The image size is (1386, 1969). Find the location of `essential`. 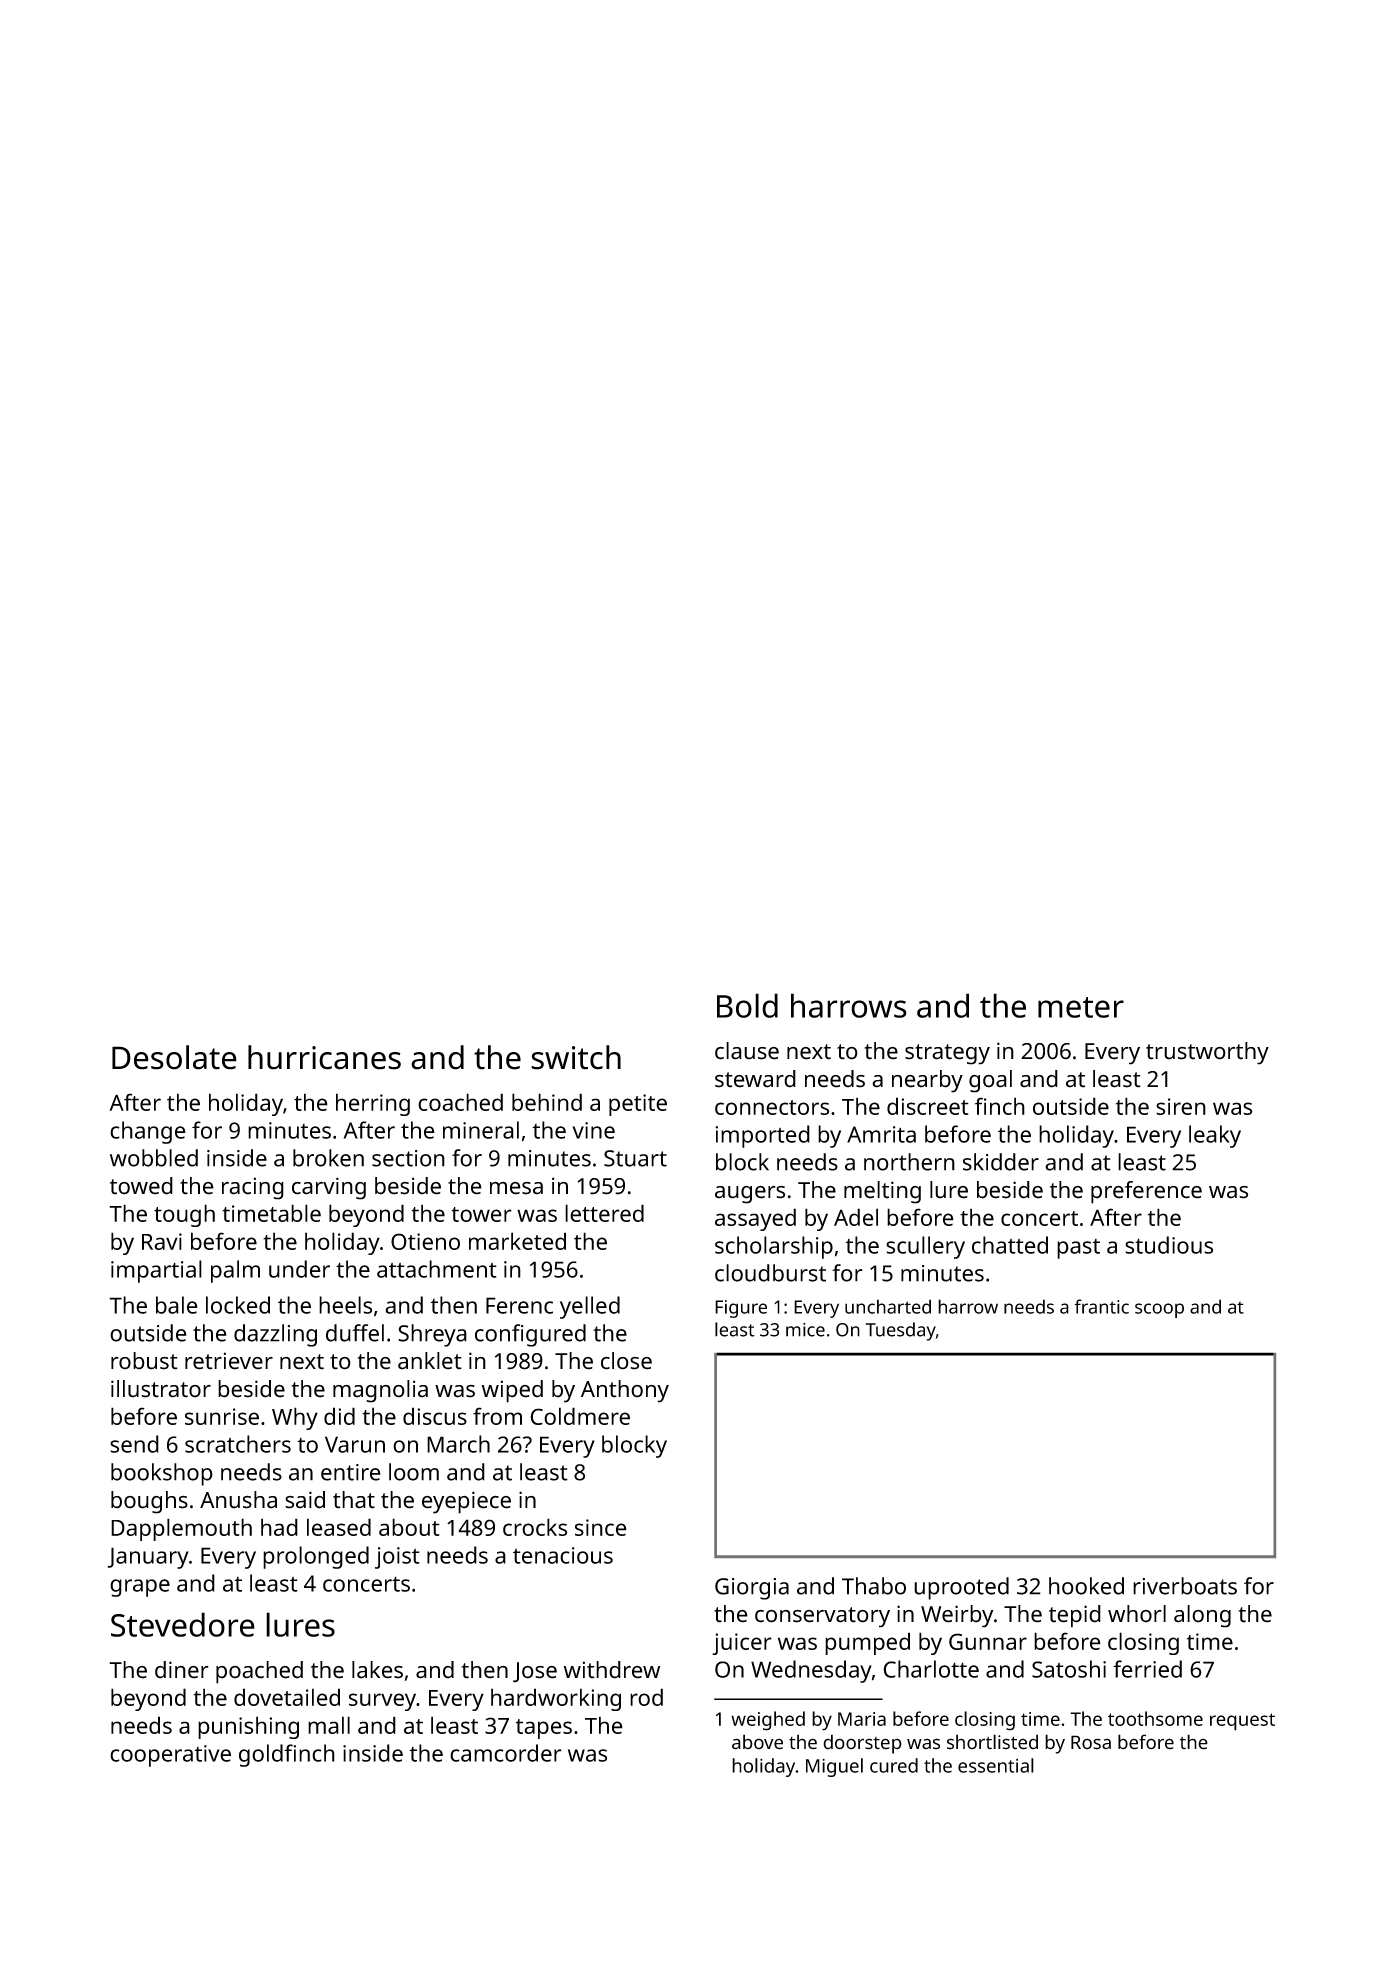

essential is located at coordinates (996, 1765).
